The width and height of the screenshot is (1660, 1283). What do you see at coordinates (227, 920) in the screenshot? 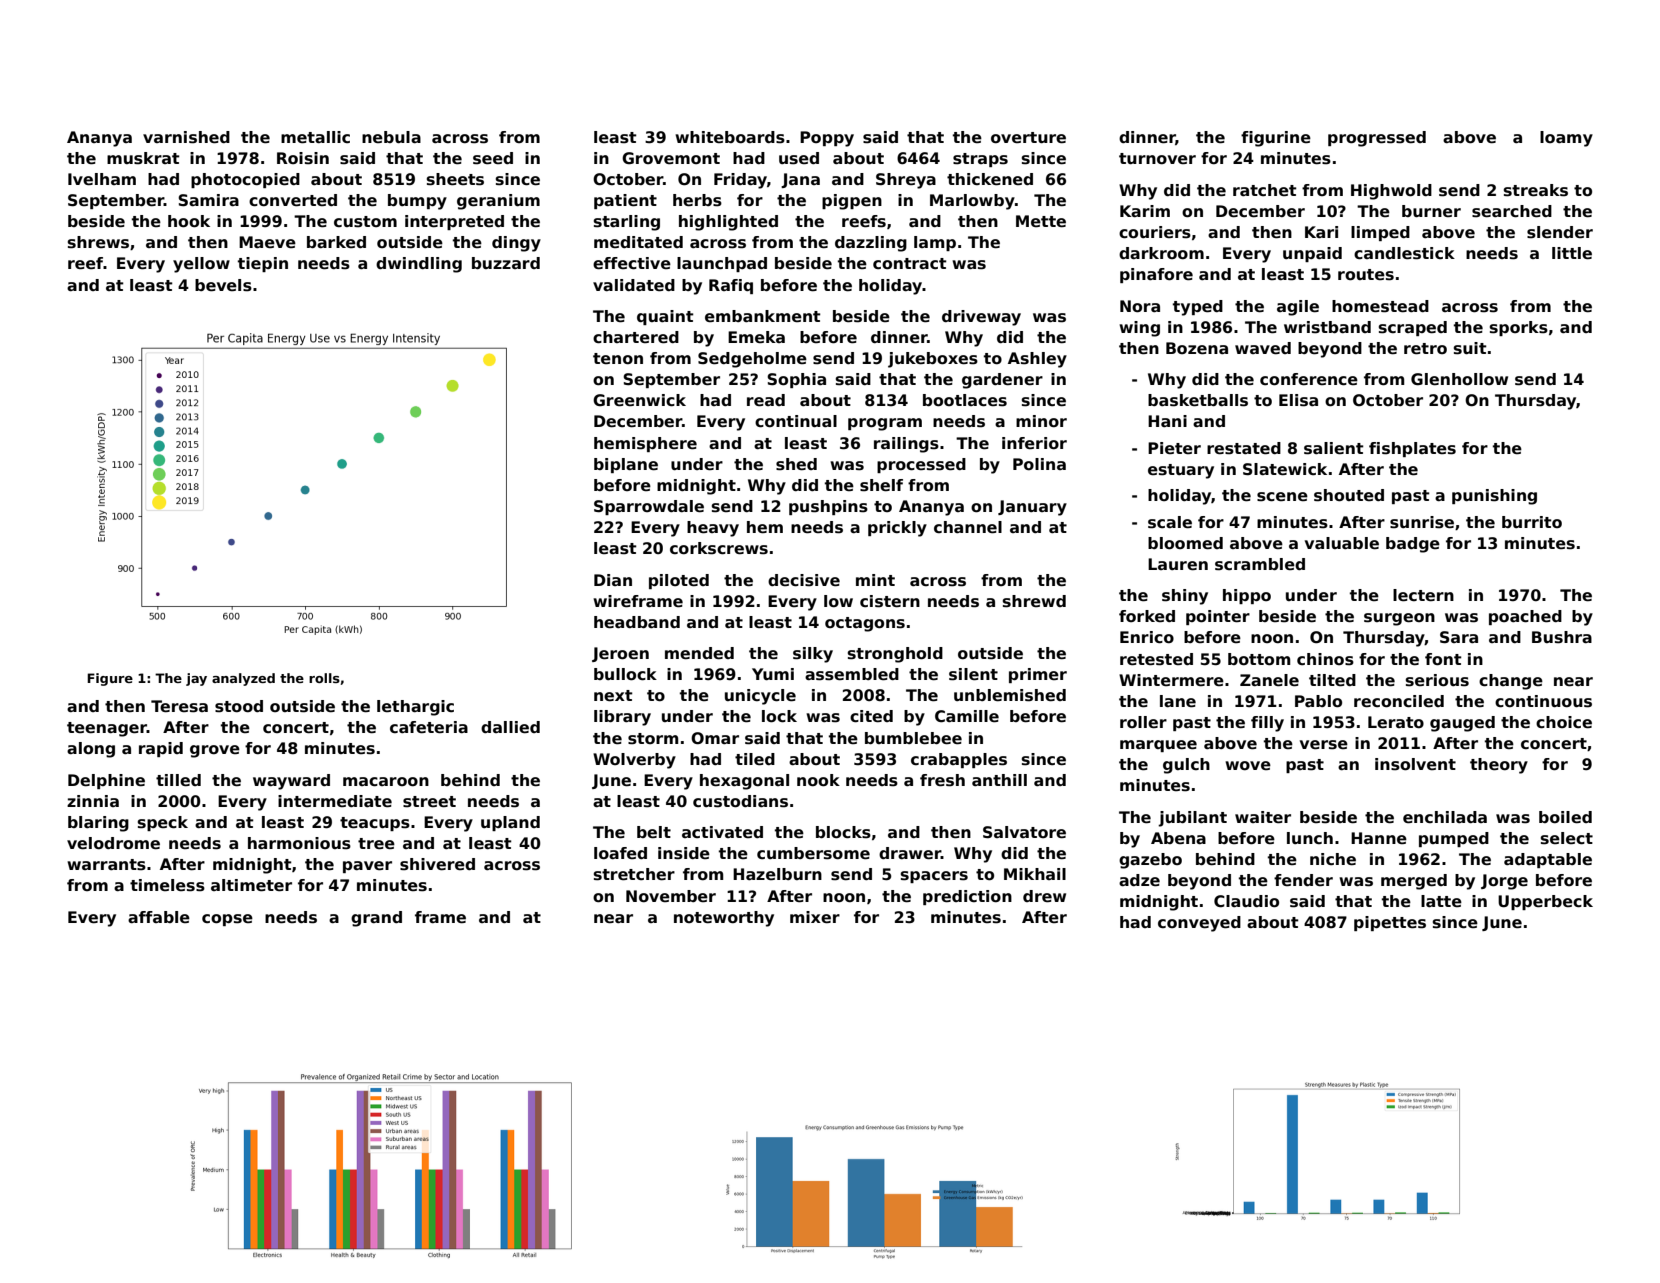
I see `copse` at bounding box center [227, 920].
